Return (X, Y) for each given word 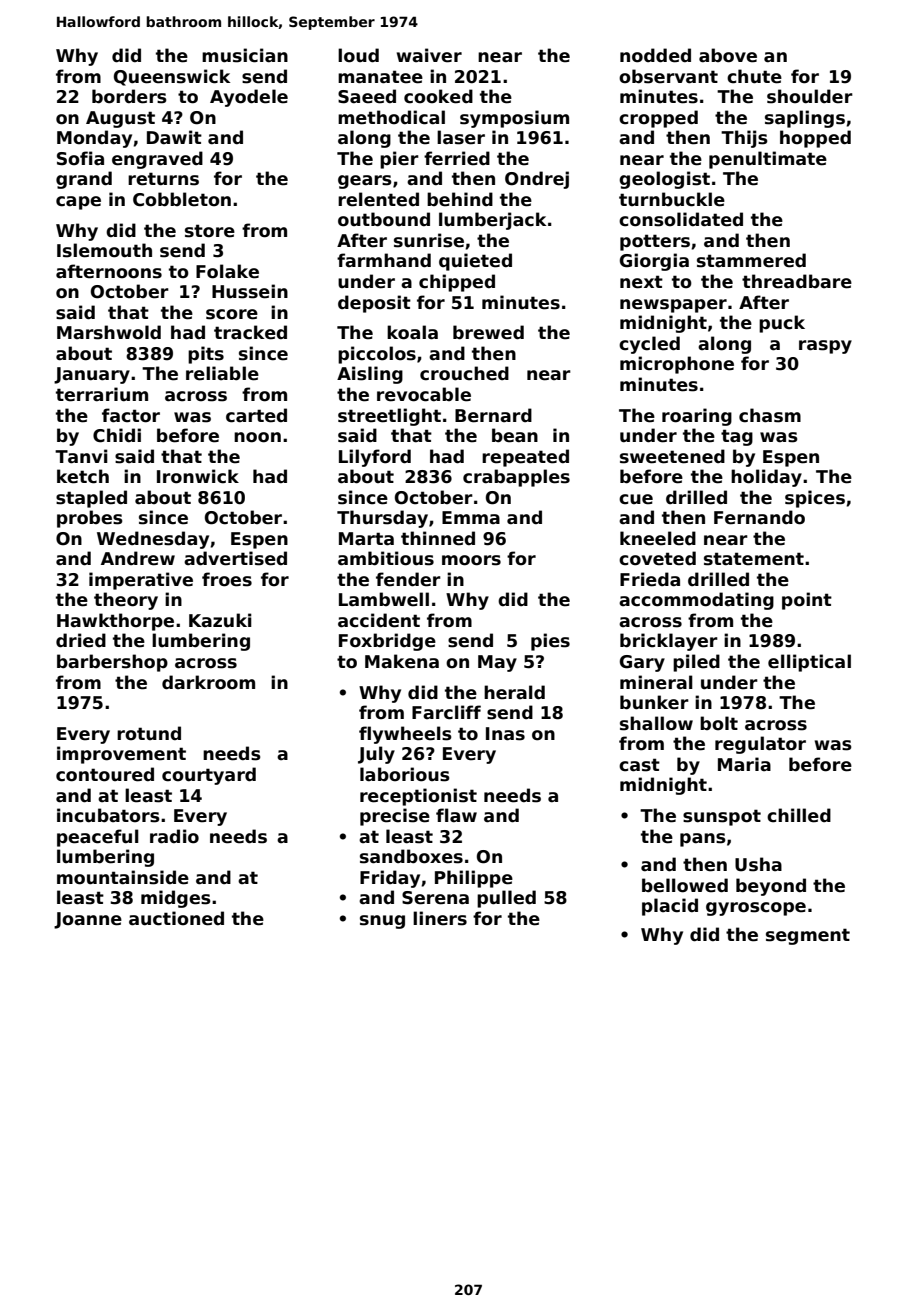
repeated (525, 458)
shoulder (810, 96)
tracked (250, 332)
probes (90, 519)
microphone (677, 365)
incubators (108, 815)
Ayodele (249, 98)
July (376, 755)
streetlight (389, 417)
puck (782, 324)
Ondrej (537, 180)
